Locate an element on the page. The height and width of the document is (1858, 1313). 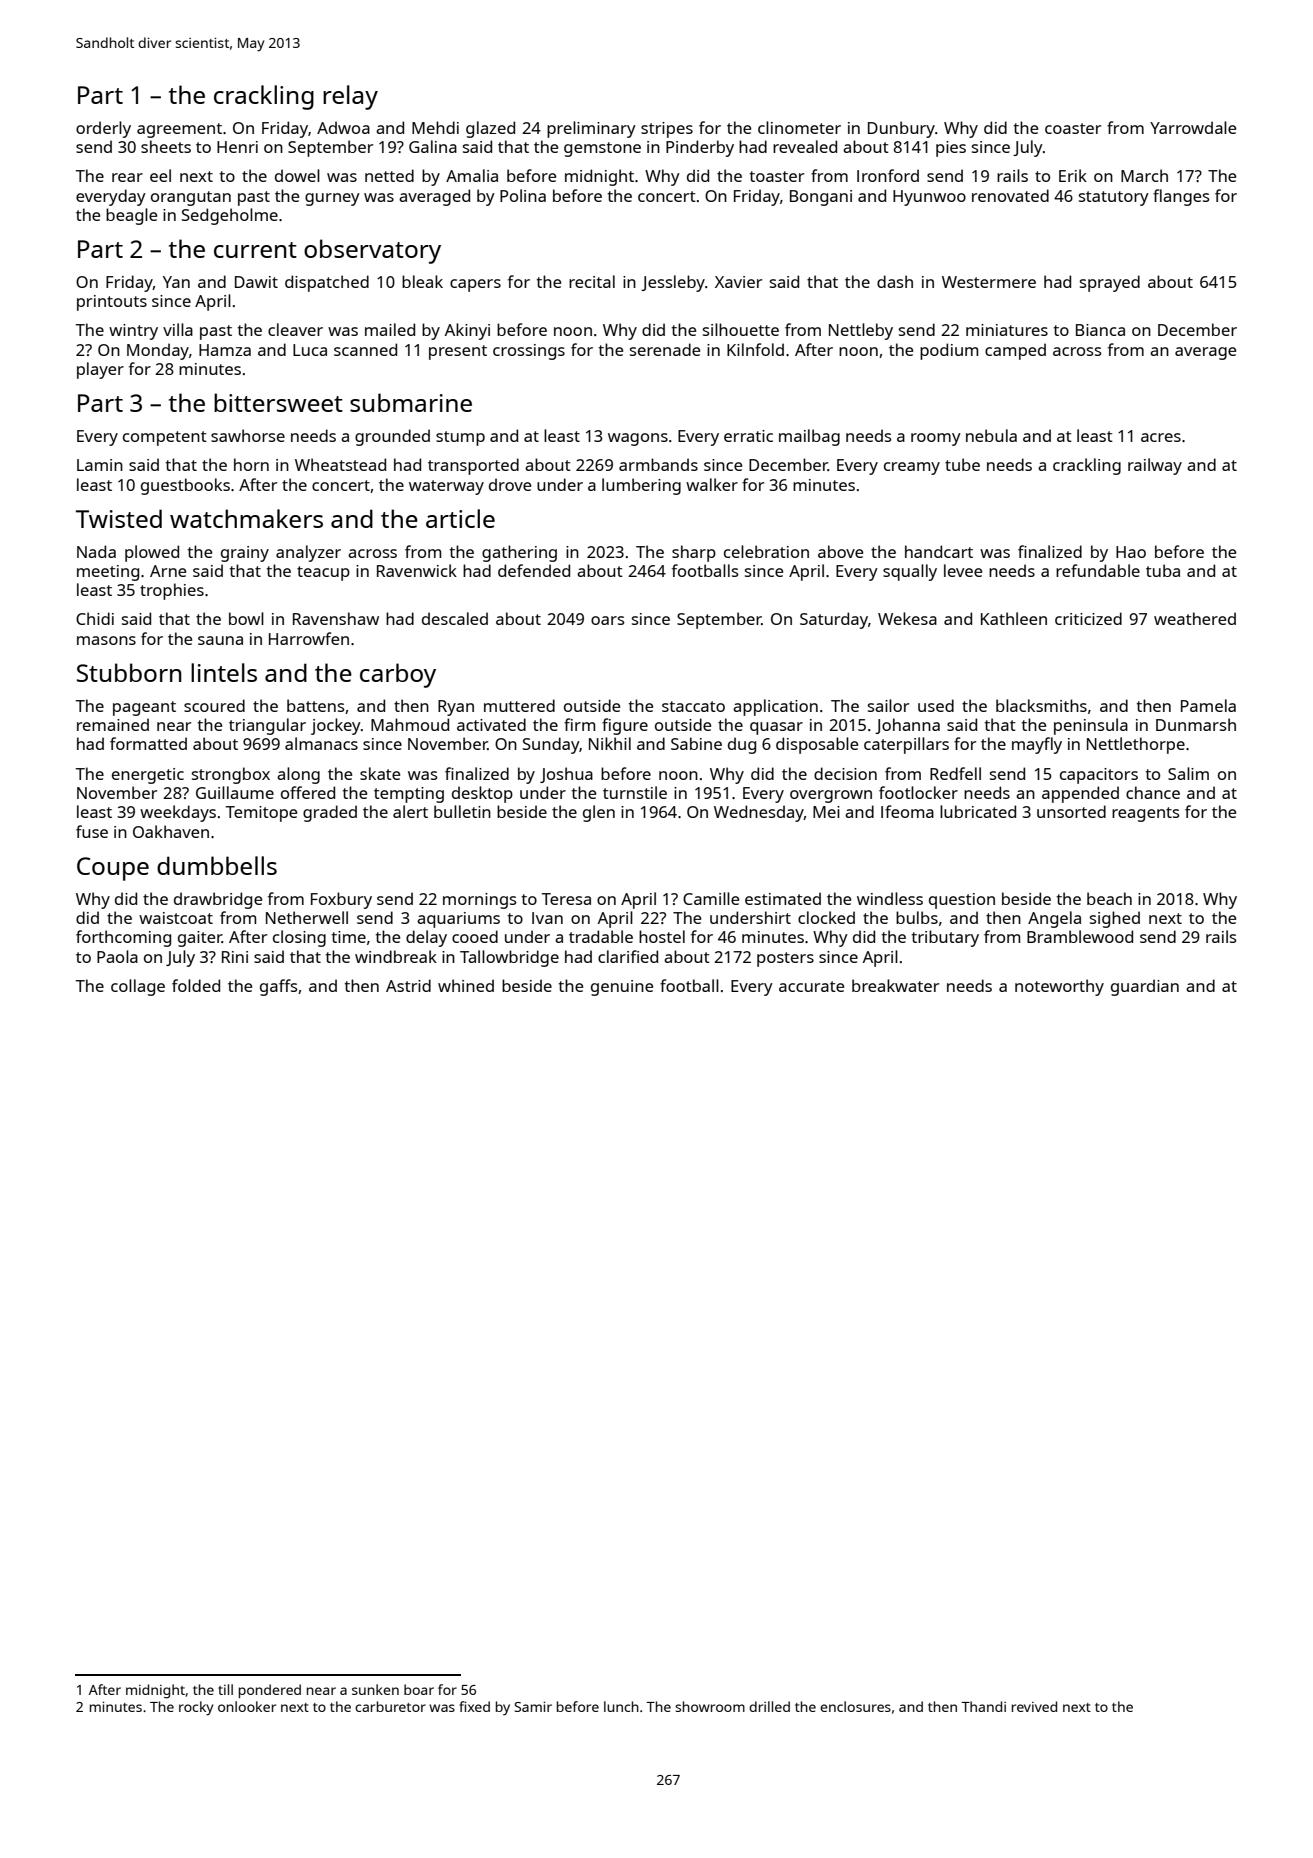
March is located at coordinates (1144, 175).
